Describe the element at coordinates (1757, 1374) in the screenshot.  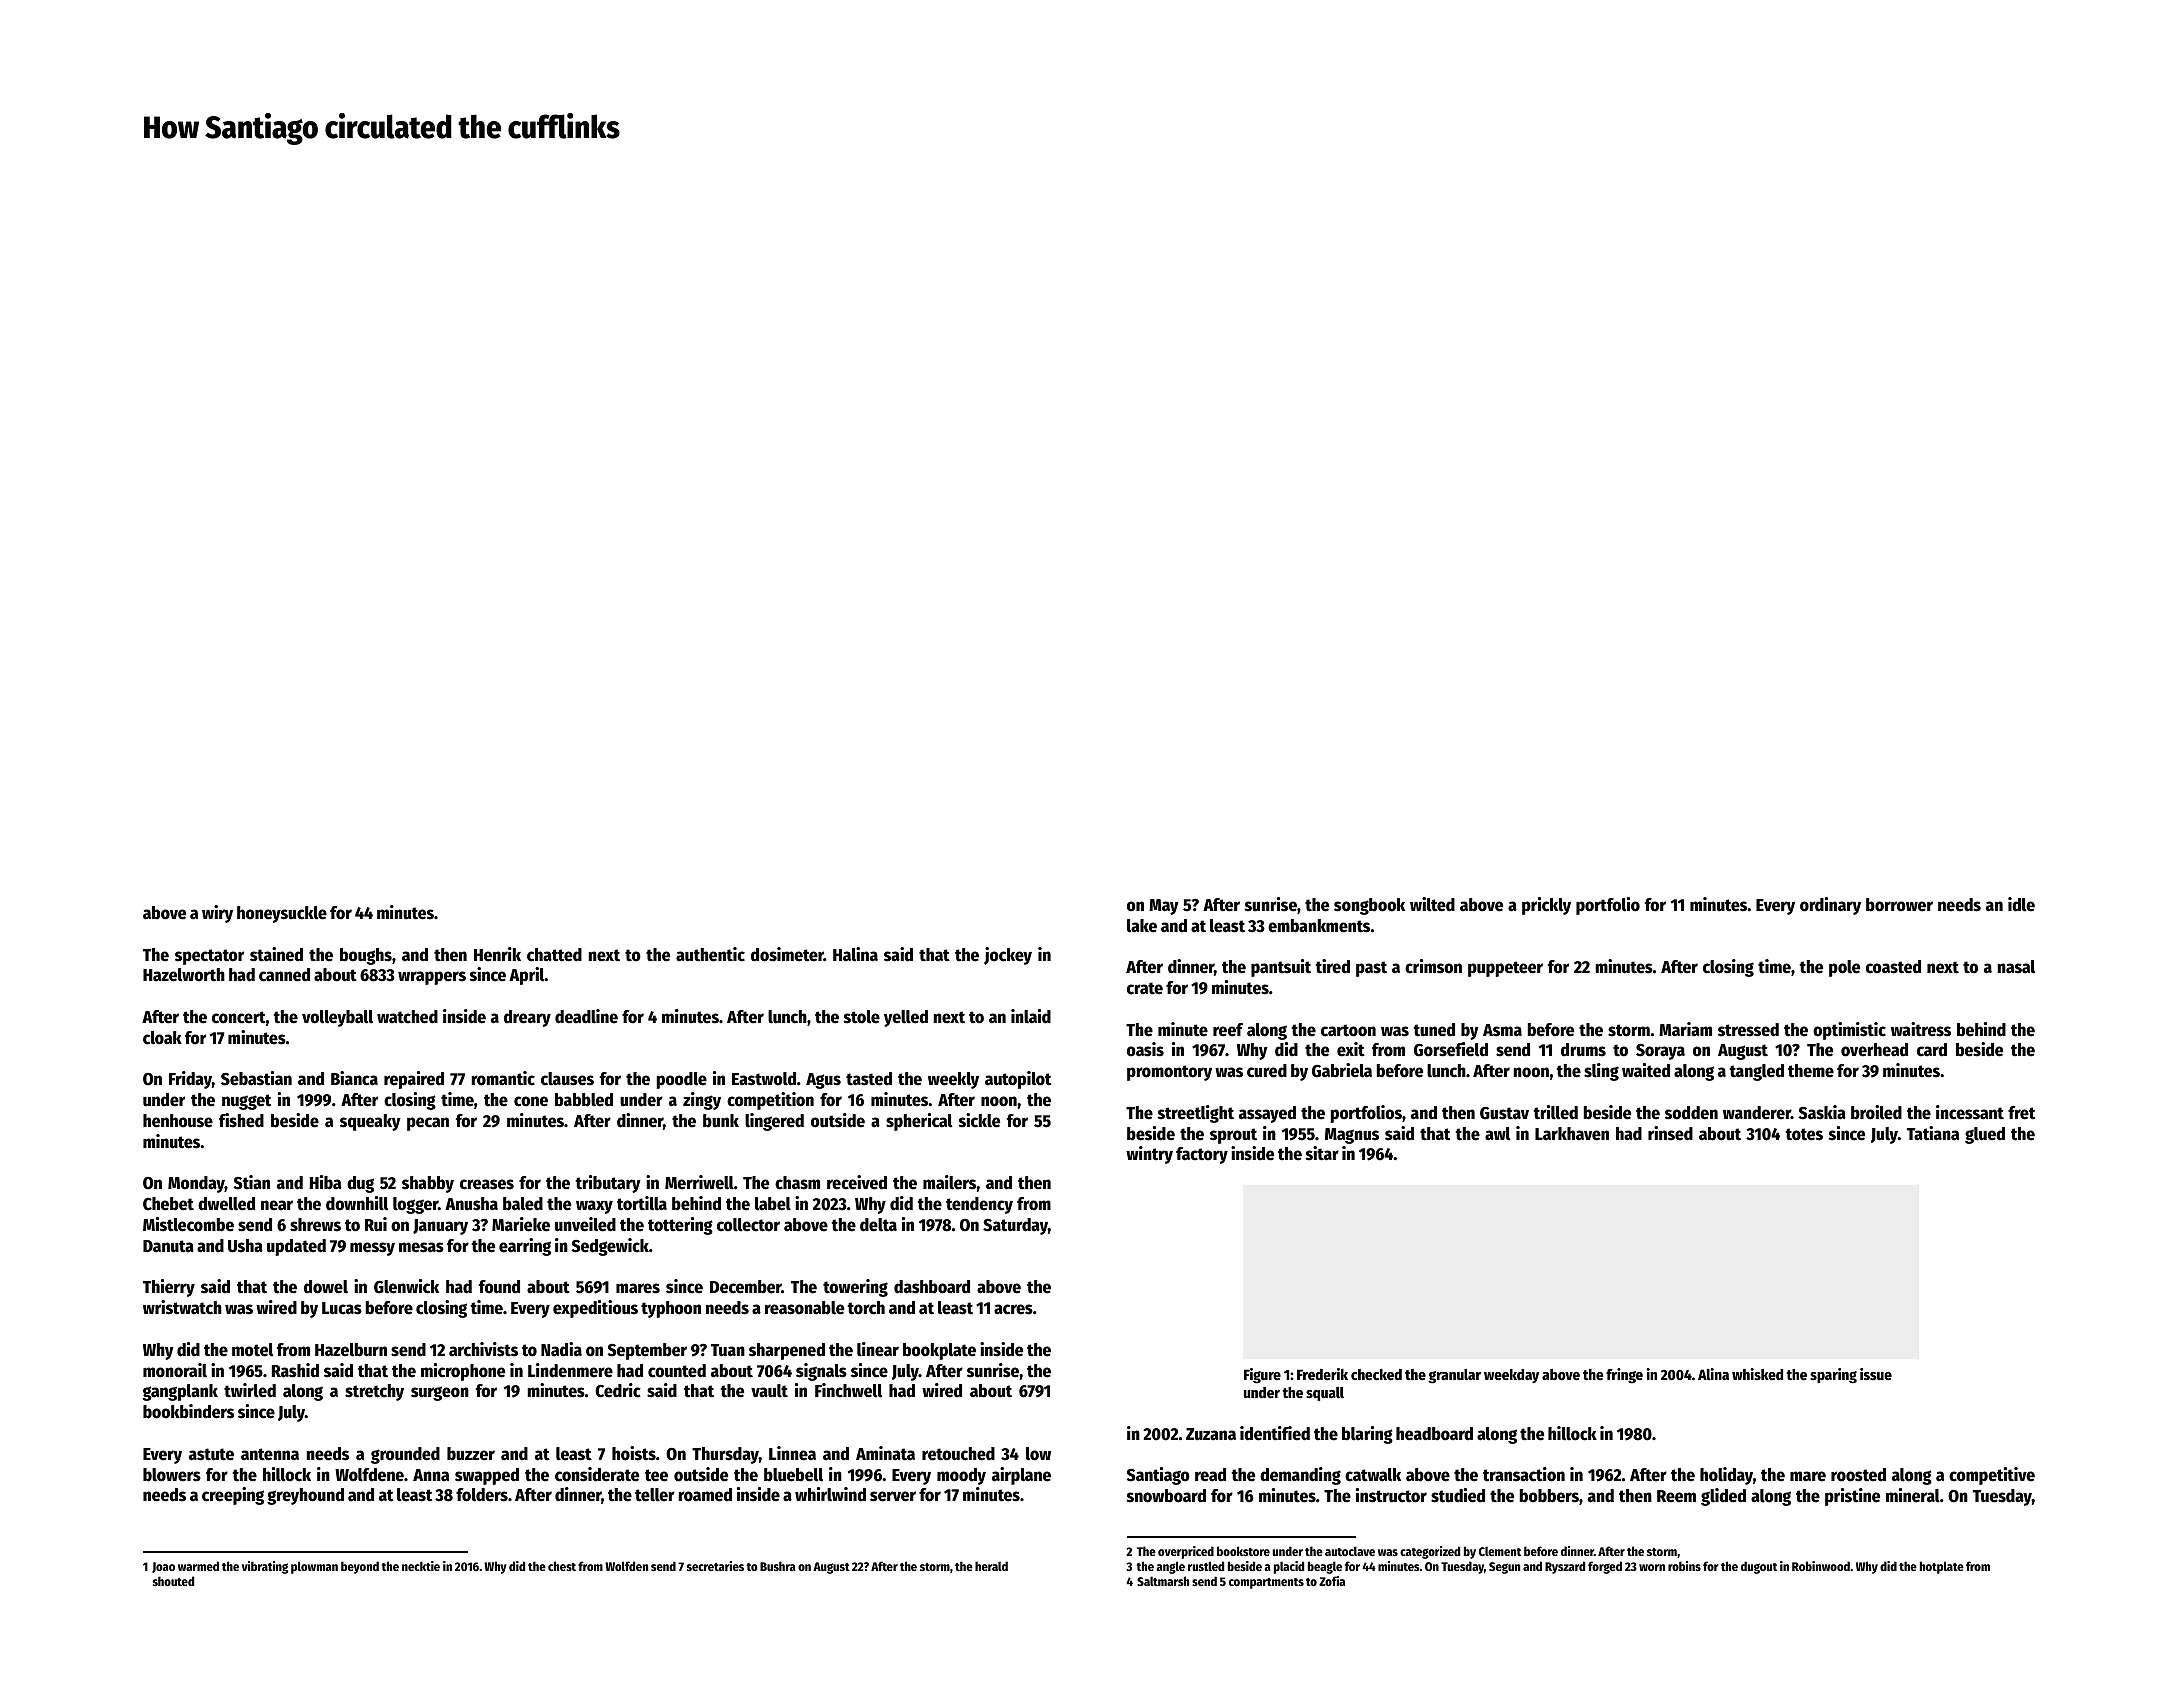
I see `whisked` at that location.
